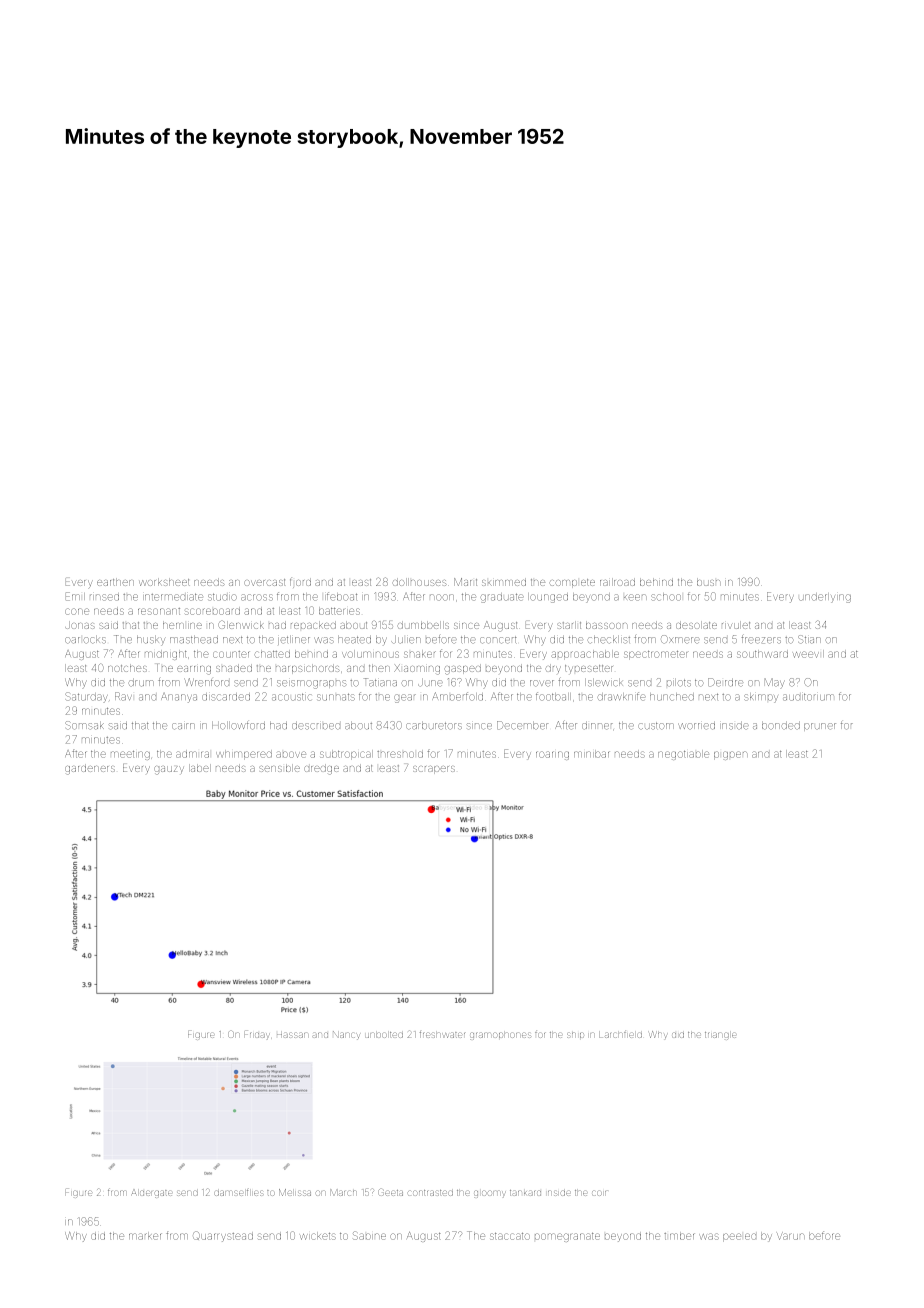  Describe the element at coordinates (720, 1036) in the screenshot. I see `triangle` at that location.
